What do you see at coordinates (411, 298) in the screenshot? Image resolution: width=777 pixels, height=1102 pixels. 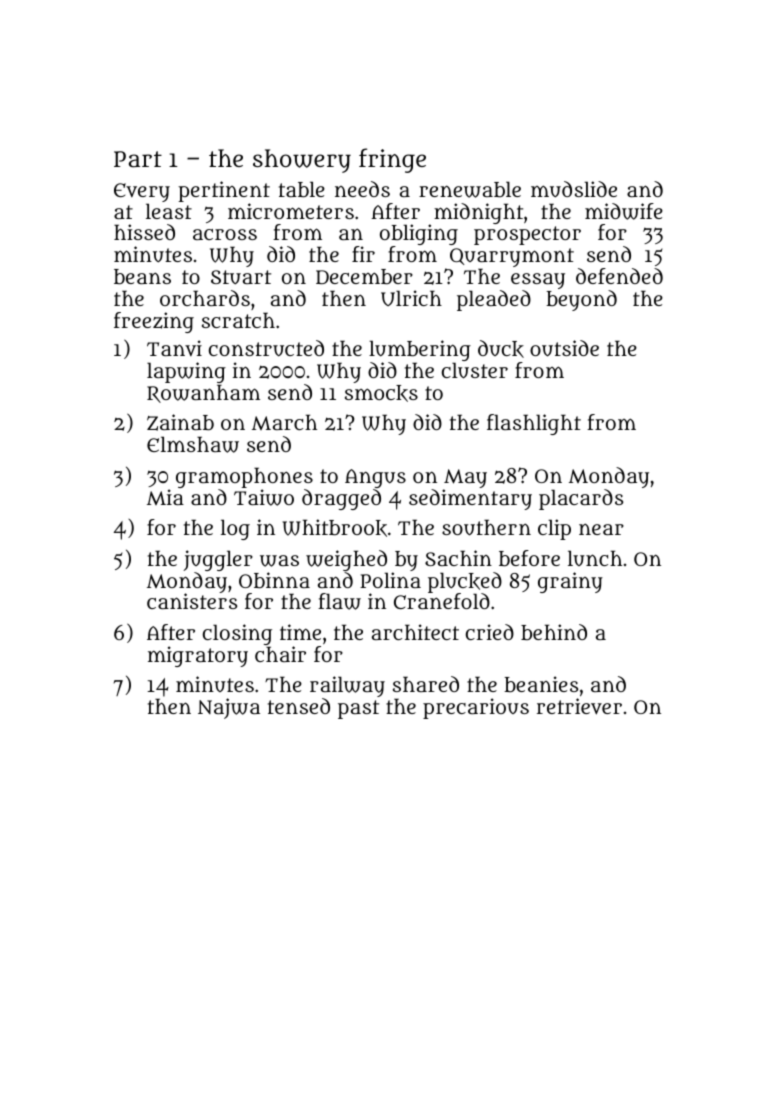 I see `Ulrich` at bounding box center [411, 298].
